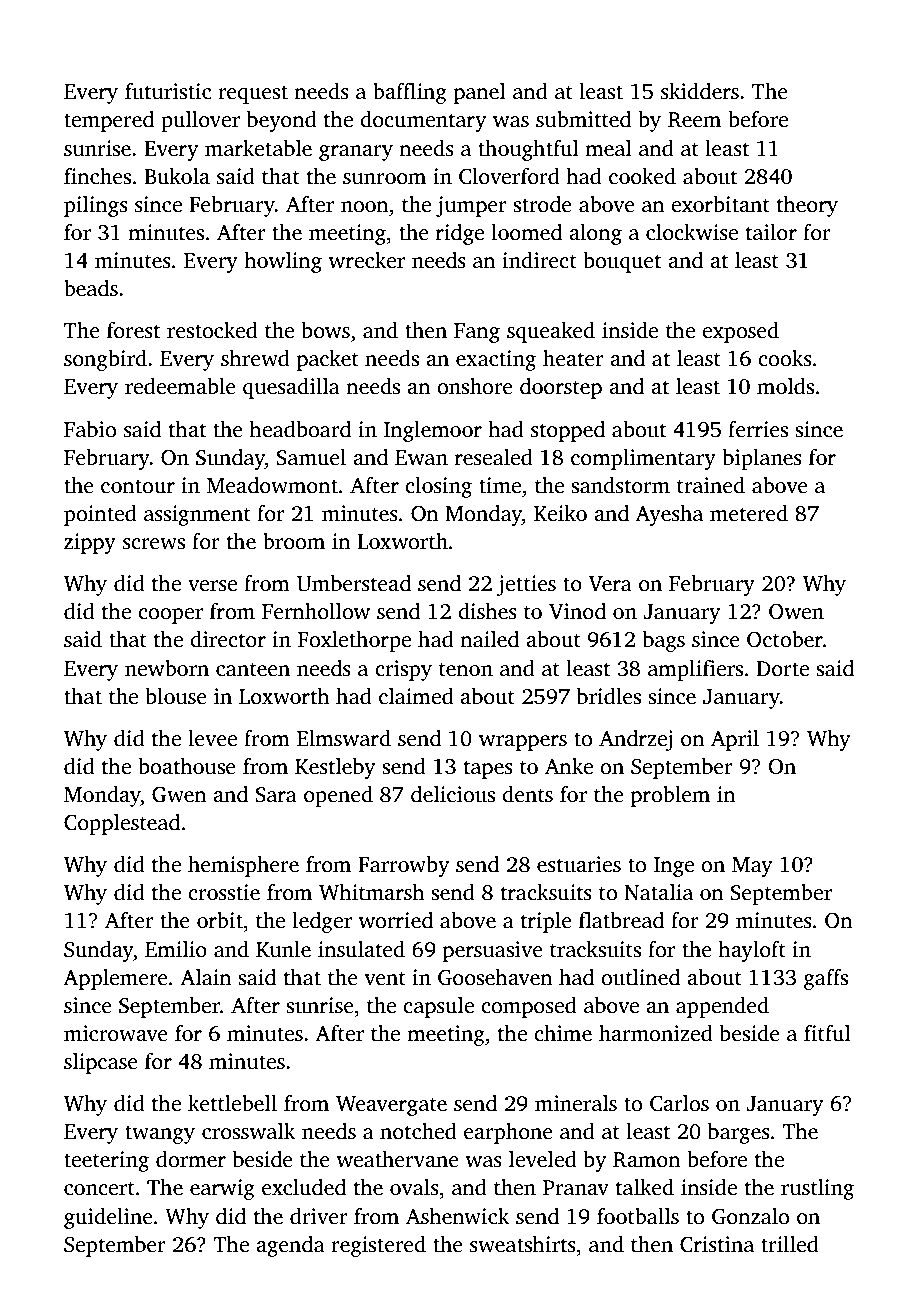  What do you see at coordinates (608, 148) in the screenshot?
I see `meal` at bounding box center [608, 148].
